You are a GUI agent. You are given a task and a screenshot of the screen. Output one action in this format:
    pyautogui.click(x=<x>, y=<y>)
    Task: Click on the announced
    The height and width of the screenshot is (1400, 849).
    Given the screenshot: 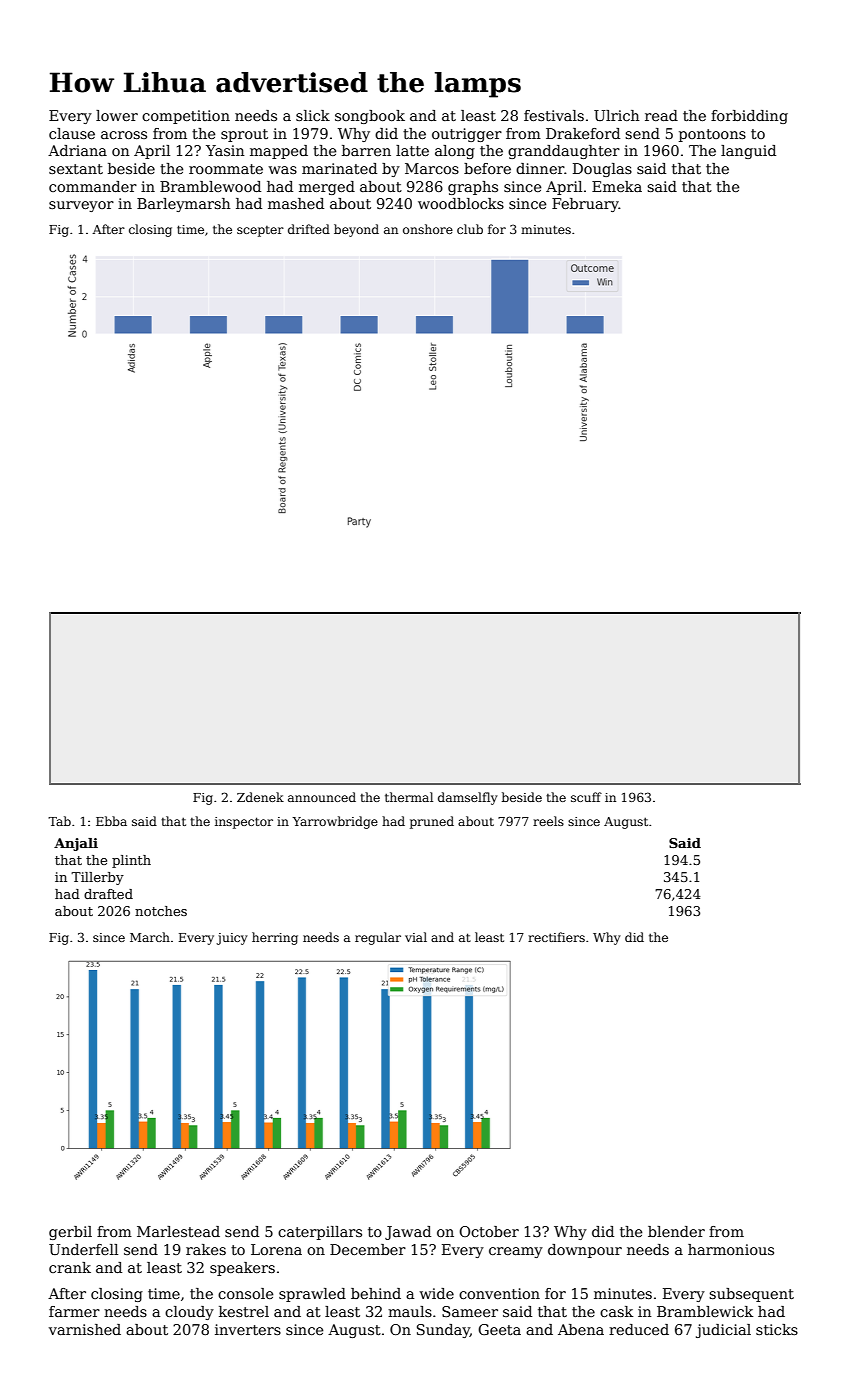 What is the action you would take?
    pyautogui.click(x=322, y=797)
